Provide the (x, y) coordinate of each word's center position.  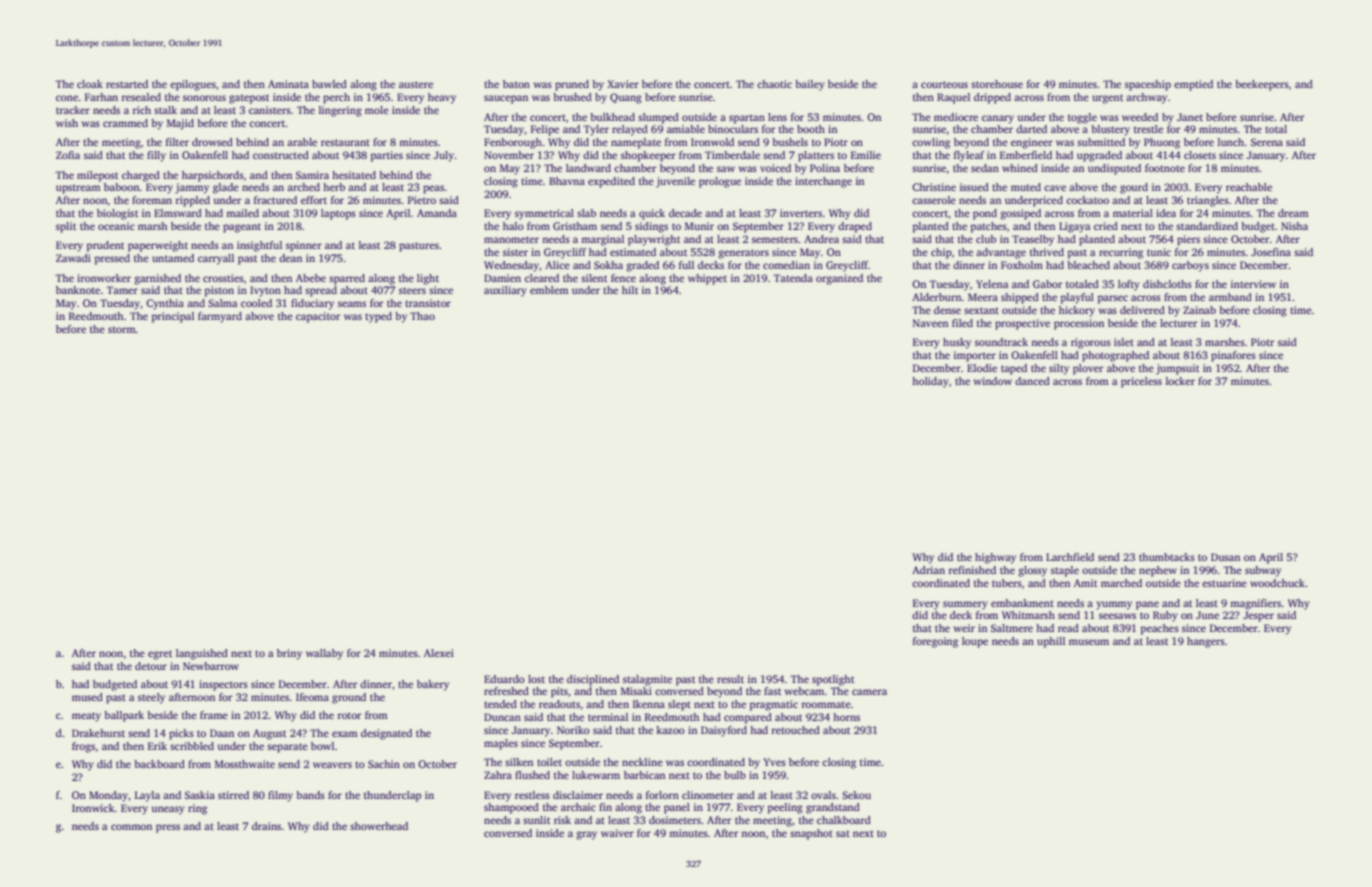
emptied (1193, 85)
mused (87, 697)
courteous (944, 84)
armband (1230, 297)
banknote (78, 290)
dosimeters (675, 820)
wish (67, 123)
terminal (608, 717)
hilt (630, 290)
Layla (147, 796)
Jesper (1258, 616)
